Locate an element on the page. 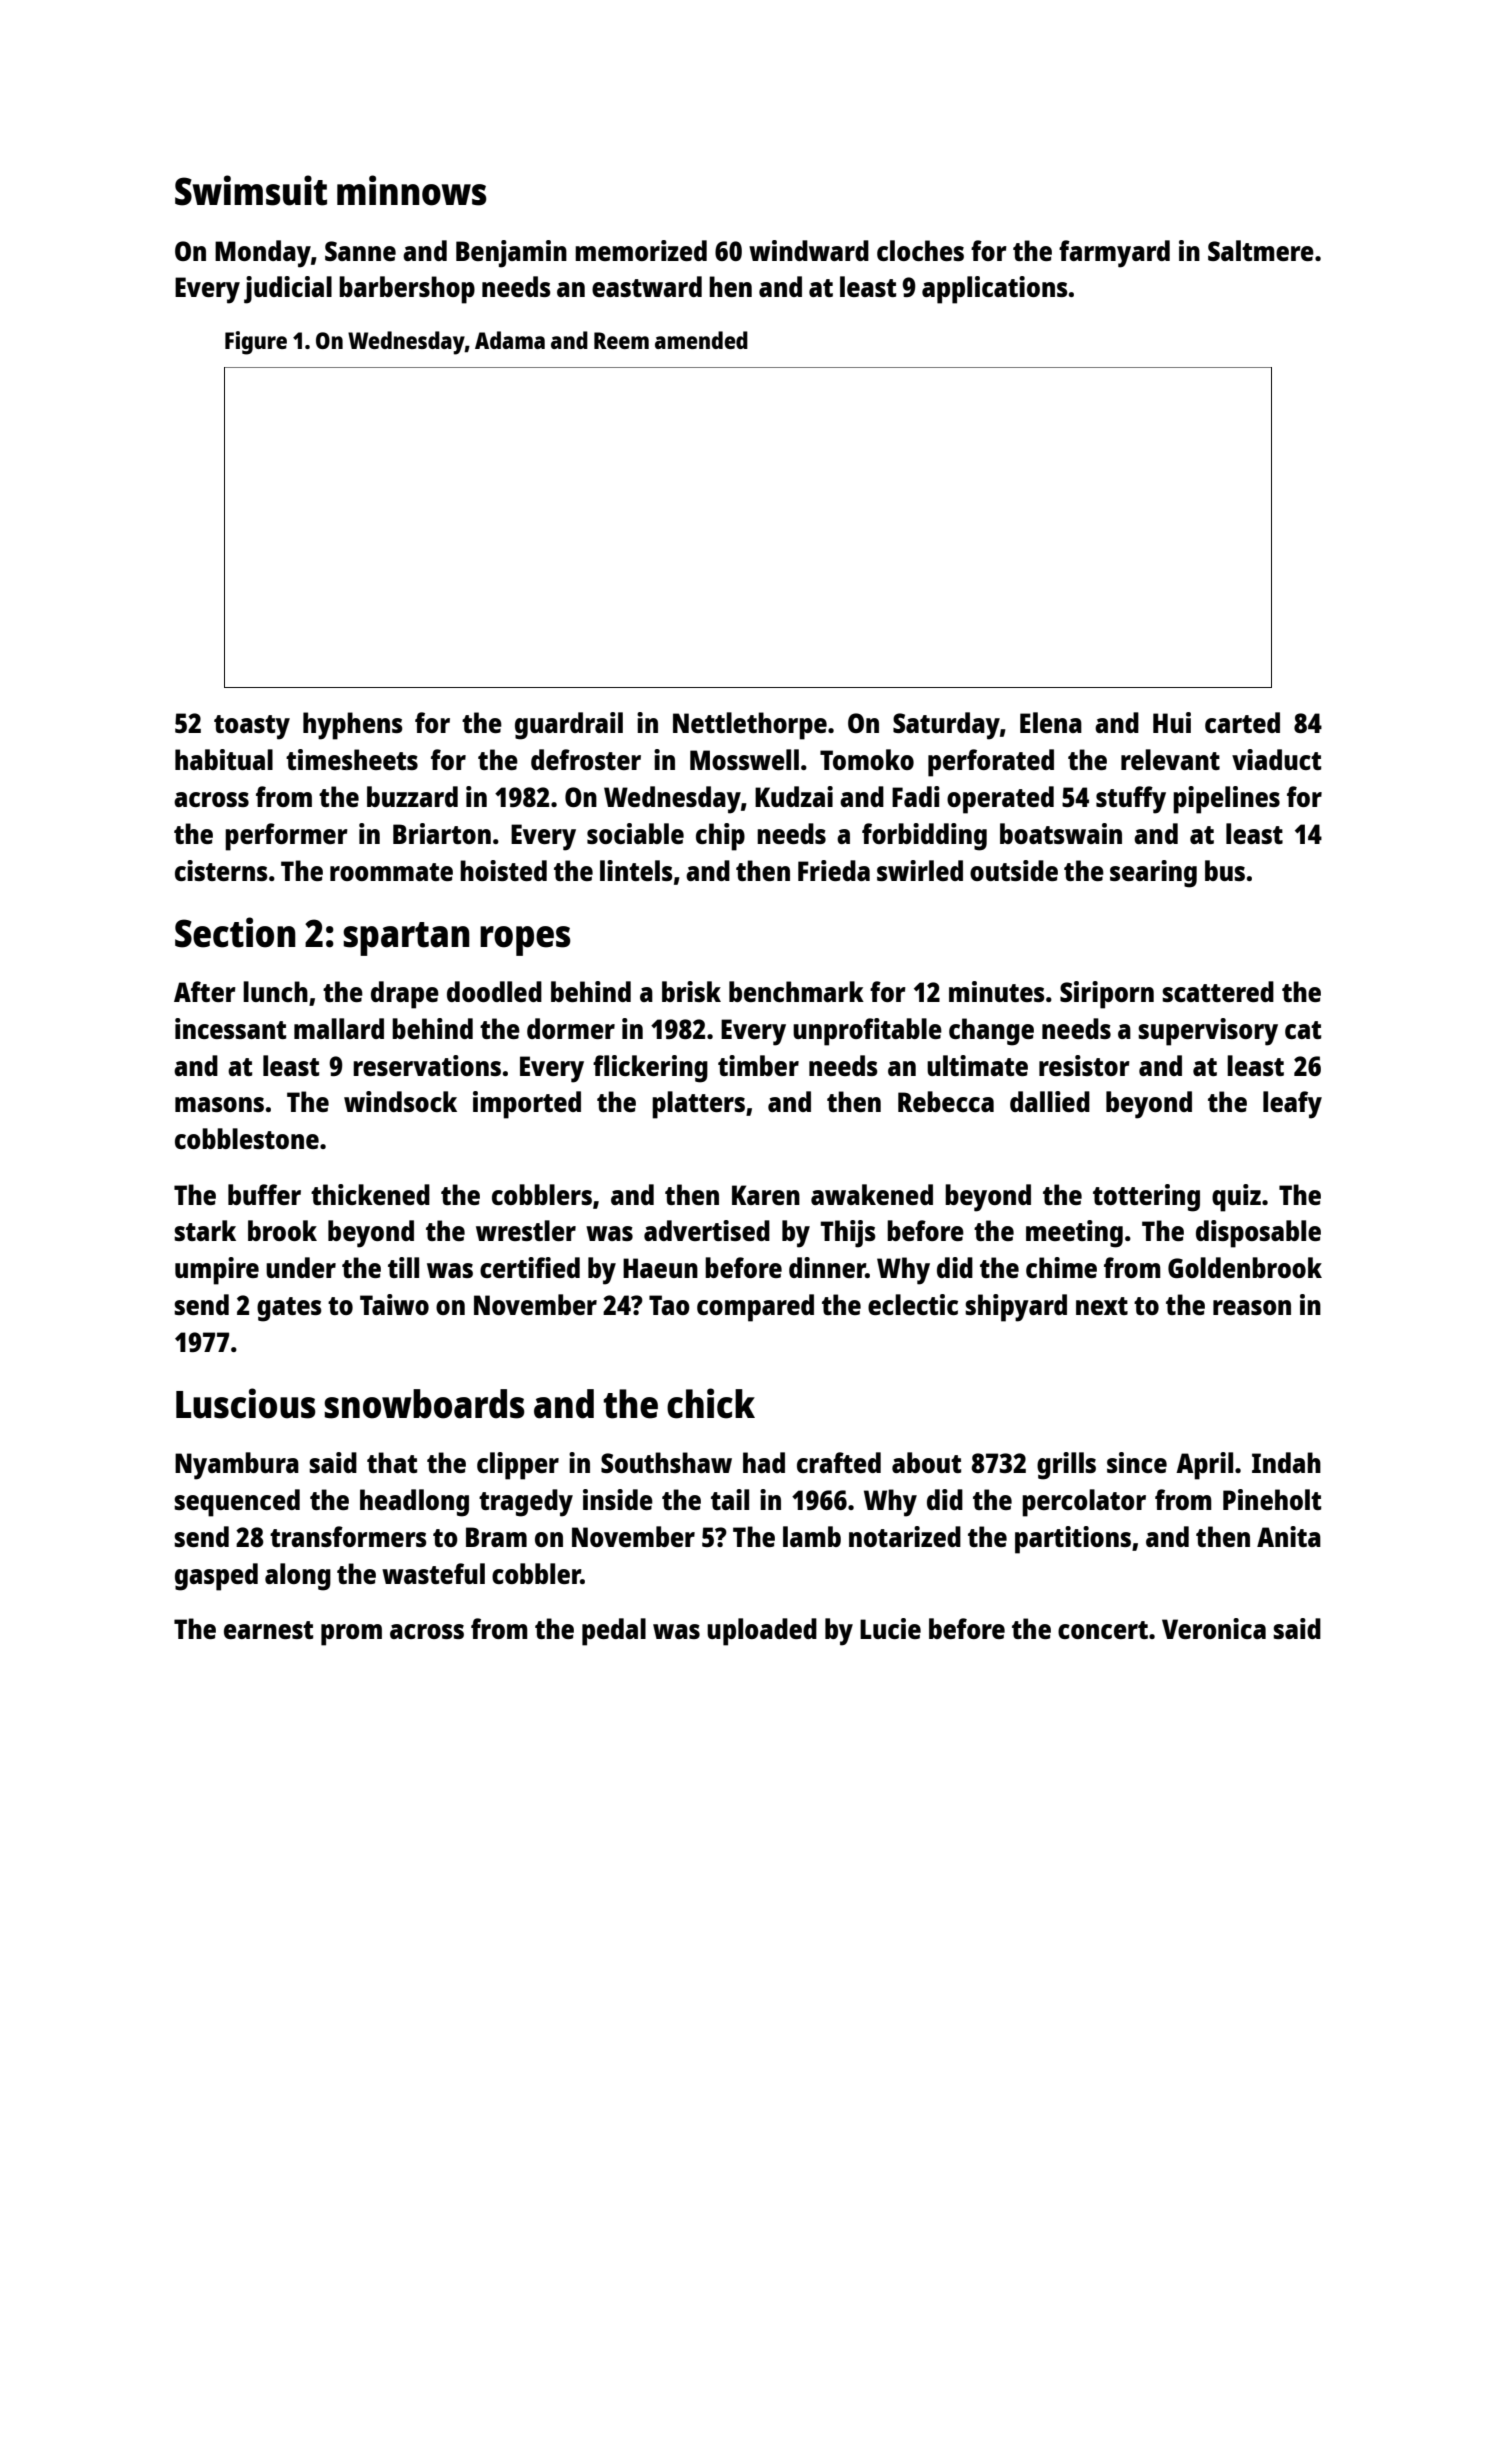 This document has width=1496, height=2464. minnows is located at coordinates (412, 190).
